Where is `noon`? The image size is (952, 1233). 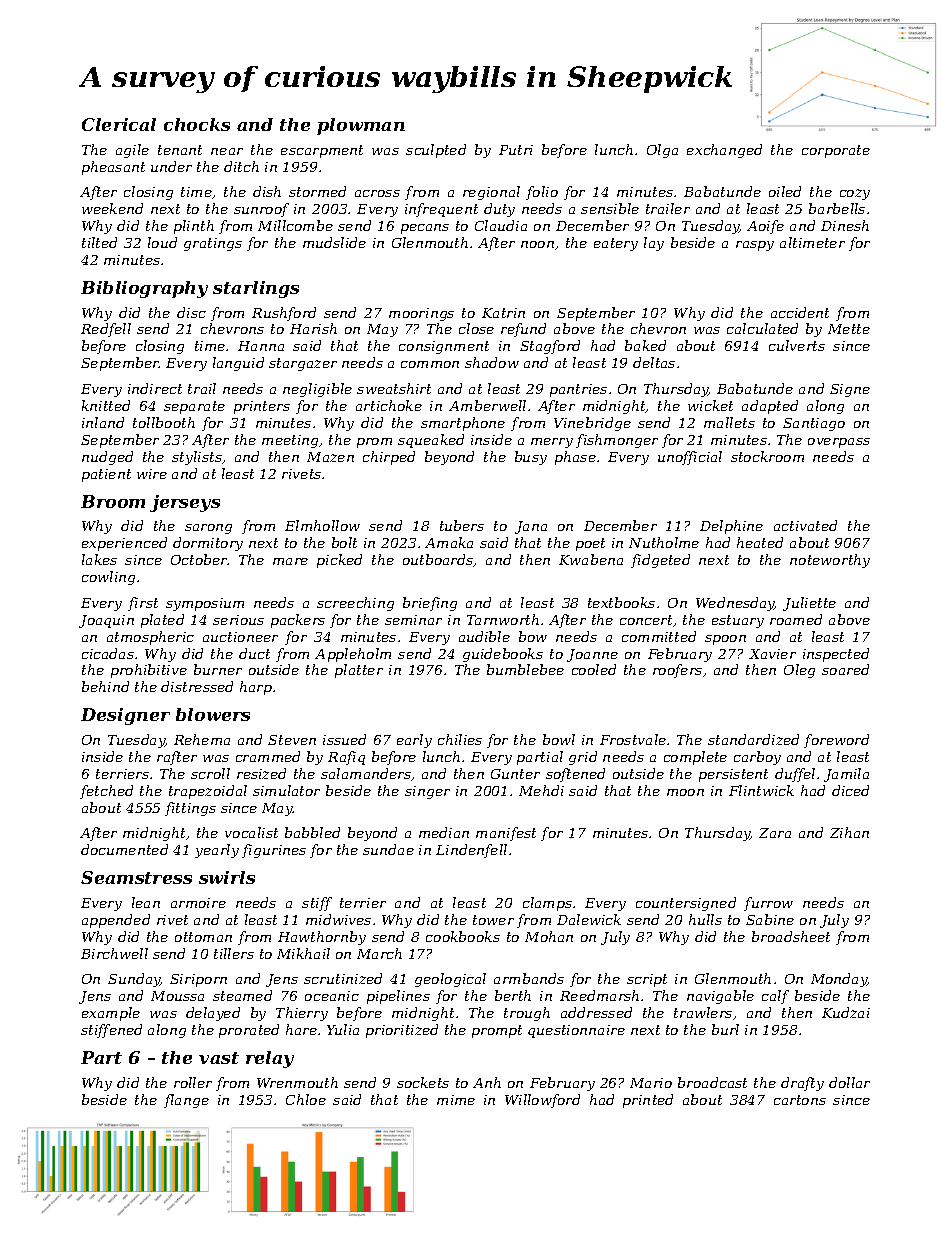 noon is located at coordinates (537, 244).
